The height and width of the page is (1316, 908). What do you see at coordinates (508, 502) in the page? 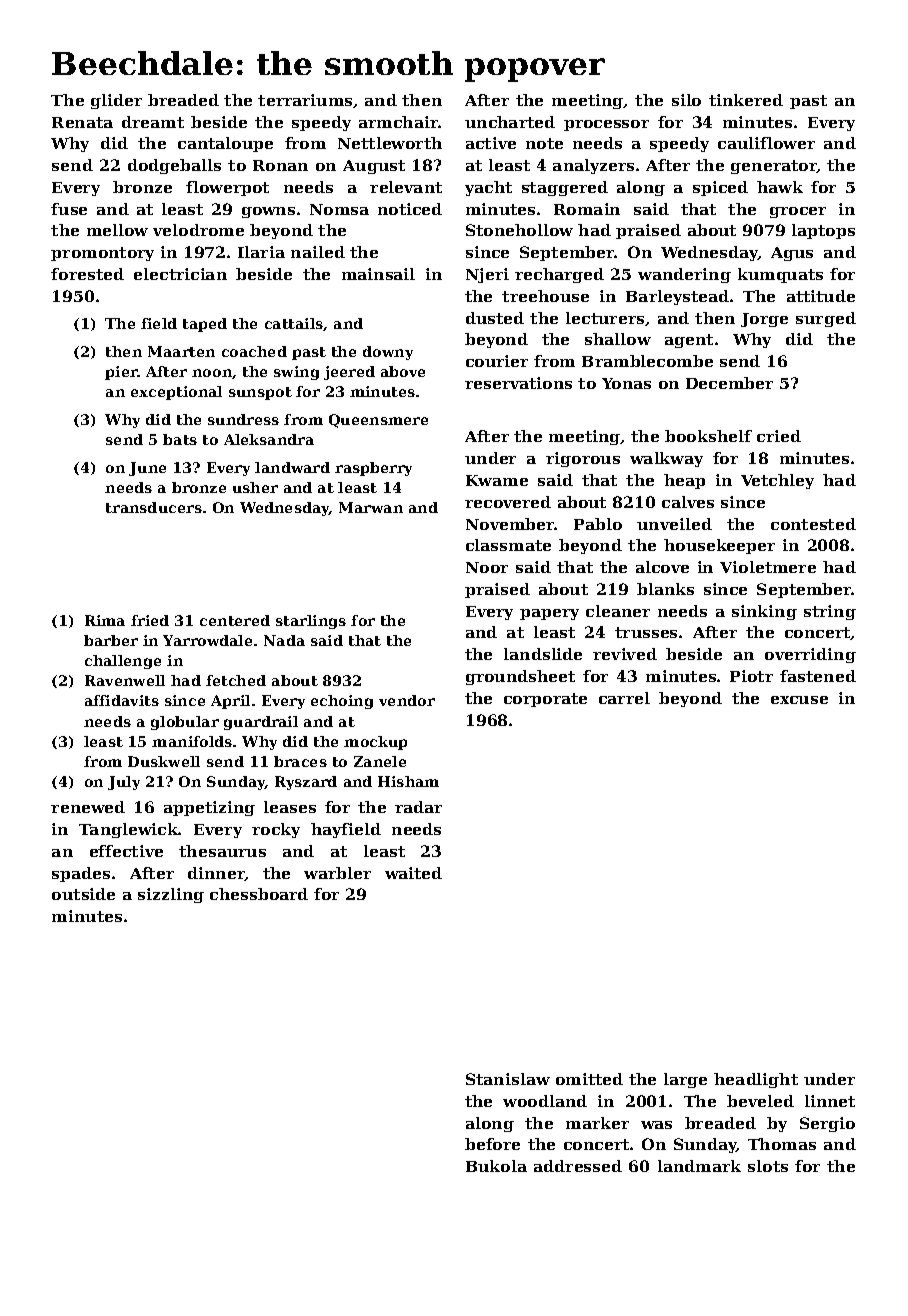
I see `recovered` at bounding box center [508, 502].
